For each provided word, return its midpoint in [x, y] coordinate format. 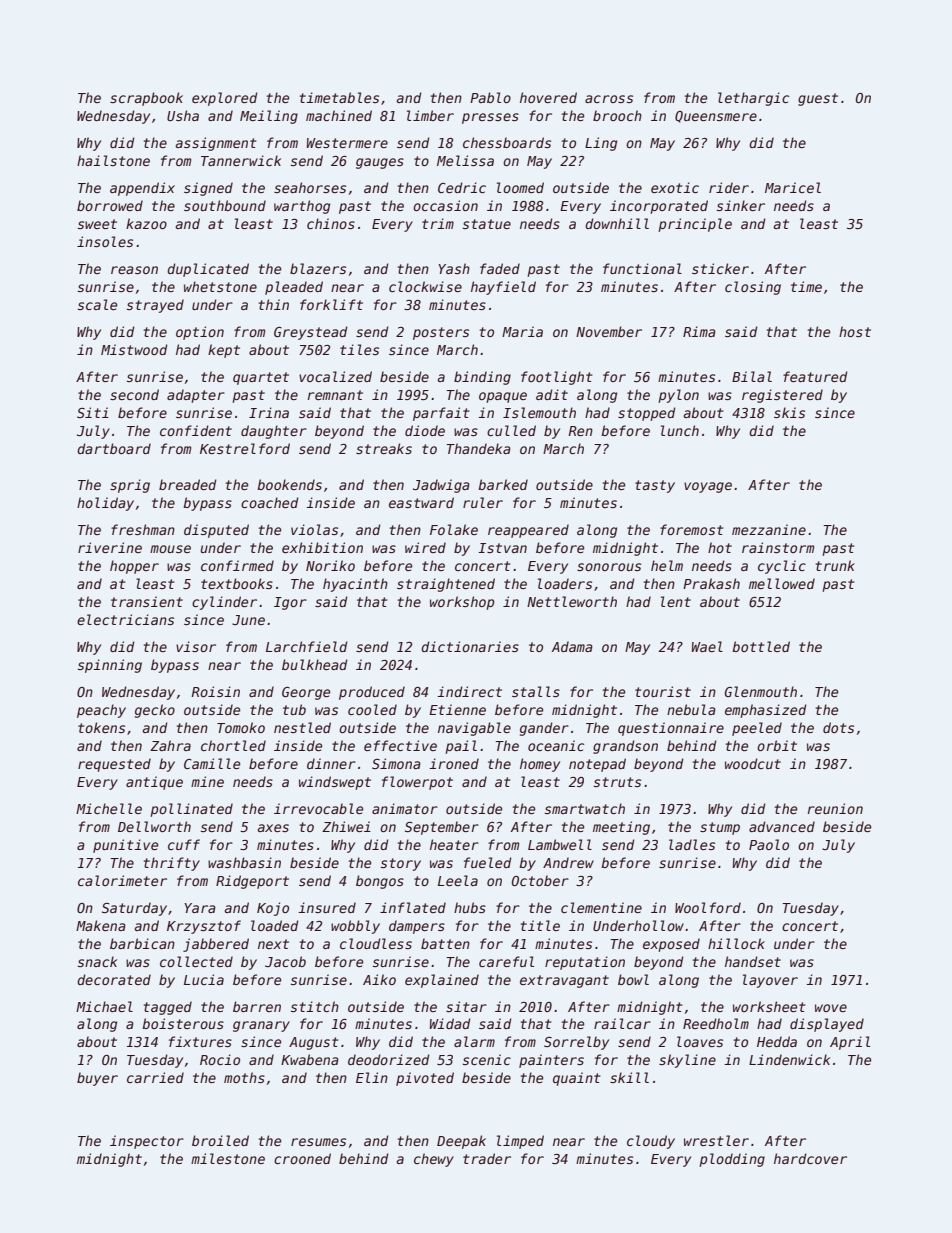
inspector [147, 1142]
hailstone [113, 160]
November [609, 331]
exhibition [322, 547]
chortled [233, 745]
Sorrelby [576, 1043]
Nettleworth [572, 601]
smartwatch [585, 808]
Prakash [711, 583]
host [855, 331]
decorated [114, 979]
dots [838, 727]
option [200, 333]
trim [438, 223]
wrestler [716, 1140]
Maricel [793, 187]
